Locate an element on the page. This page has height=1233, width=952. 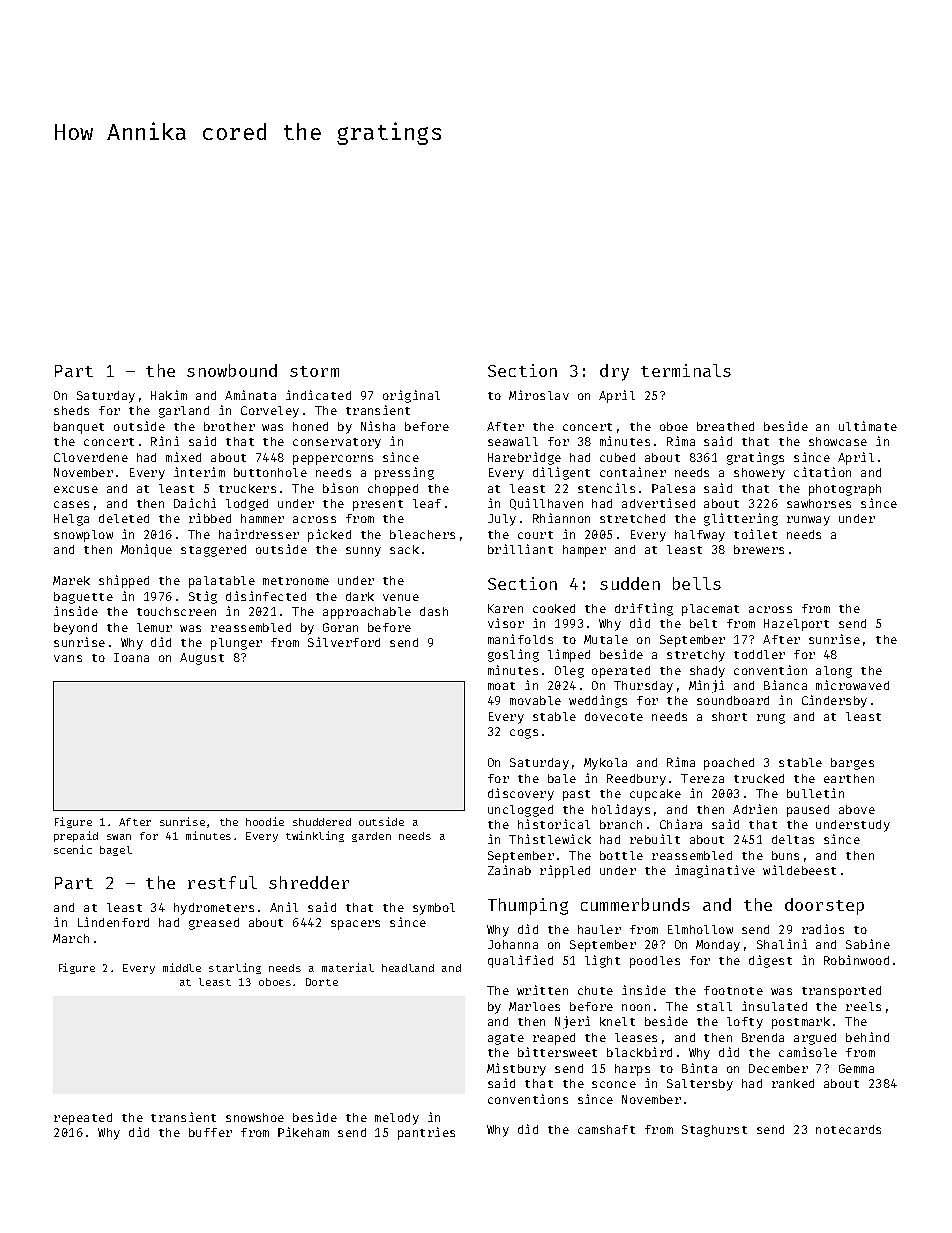
above is located at coordinates (857, 809).
